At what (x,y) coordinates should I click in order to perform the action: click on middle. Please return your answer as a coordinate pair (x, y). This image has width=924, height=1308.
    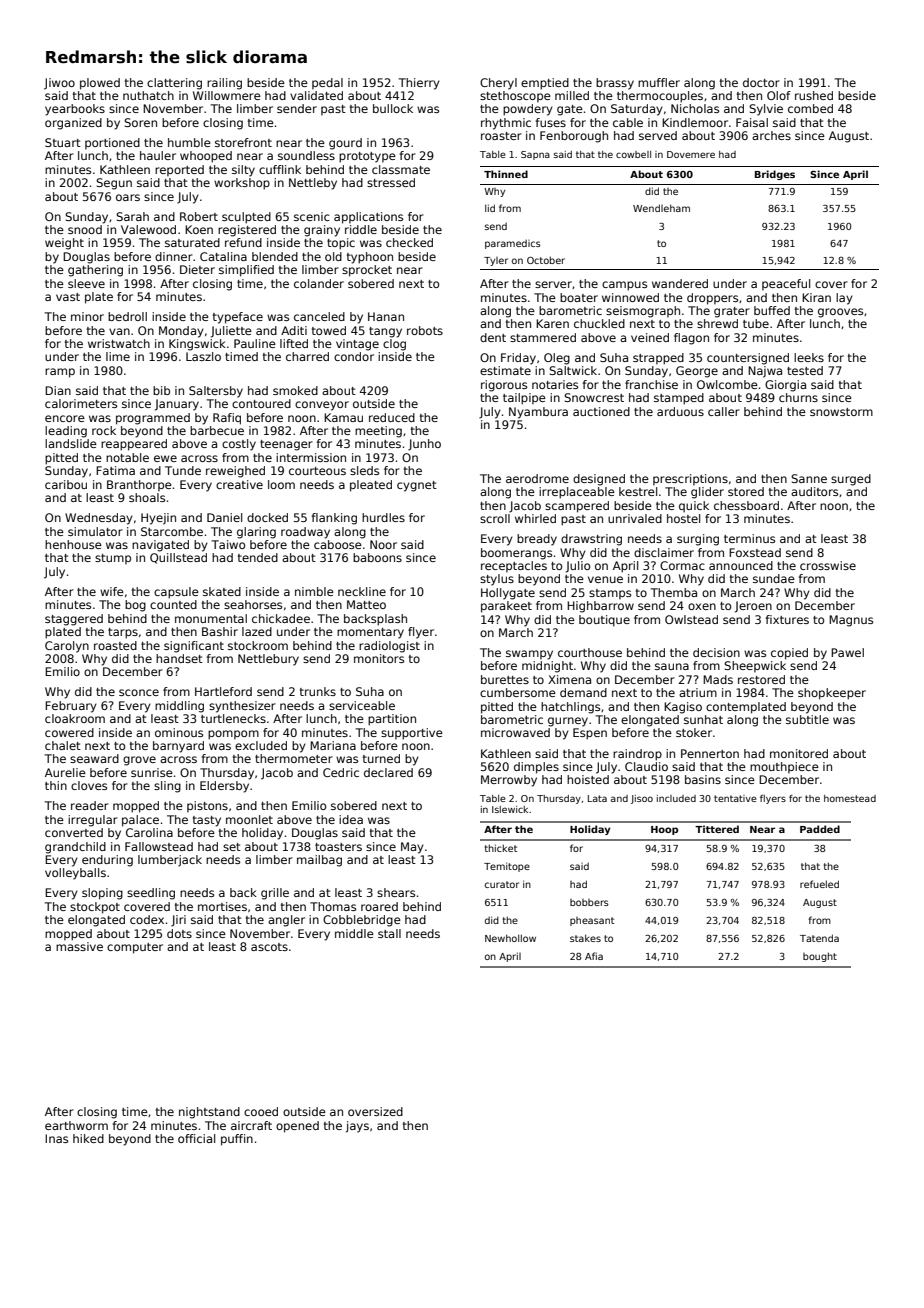
    Looking at the image, I should click on (354, 933).
